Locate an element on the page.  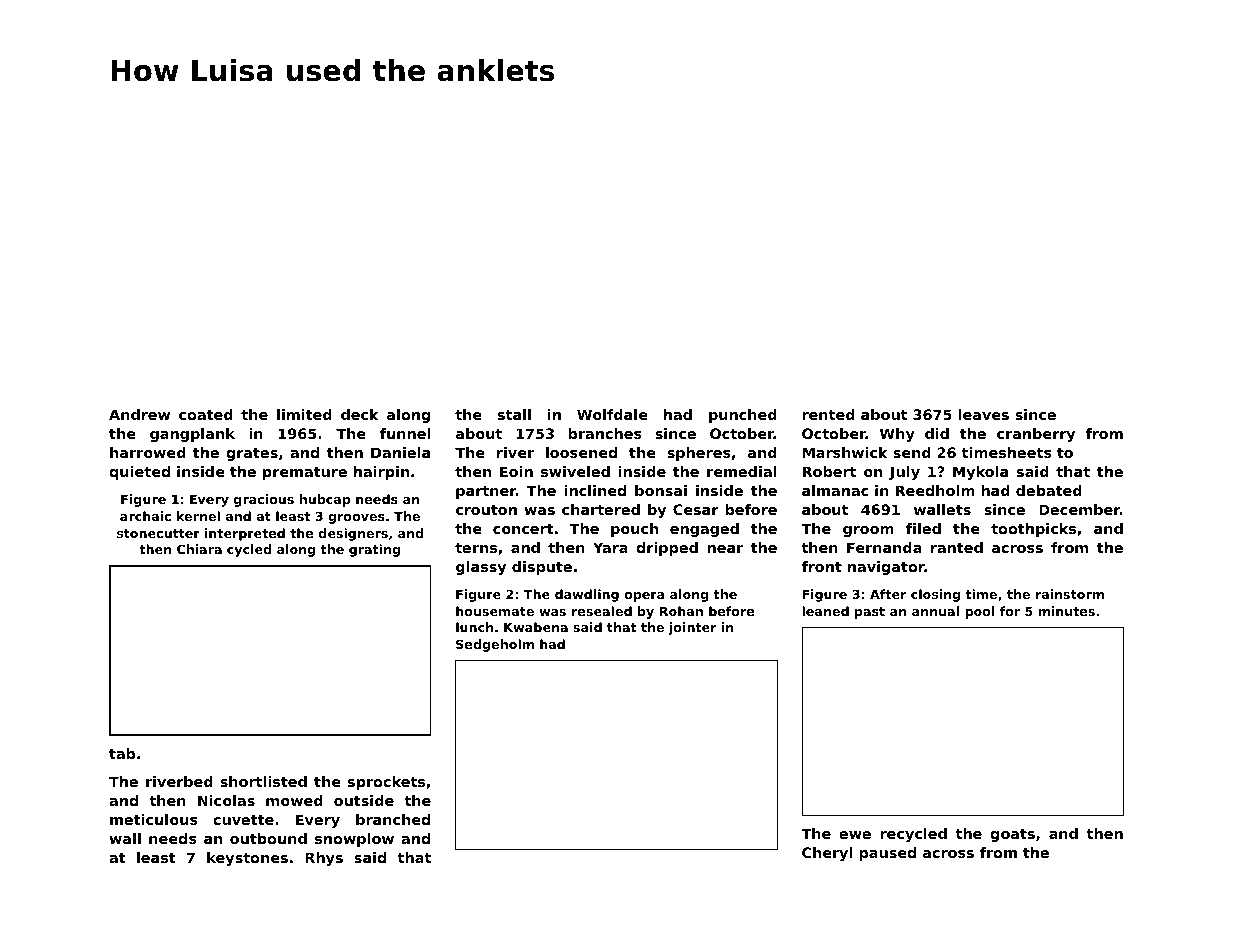
Cheryl is located at coordinates (827, 854).
